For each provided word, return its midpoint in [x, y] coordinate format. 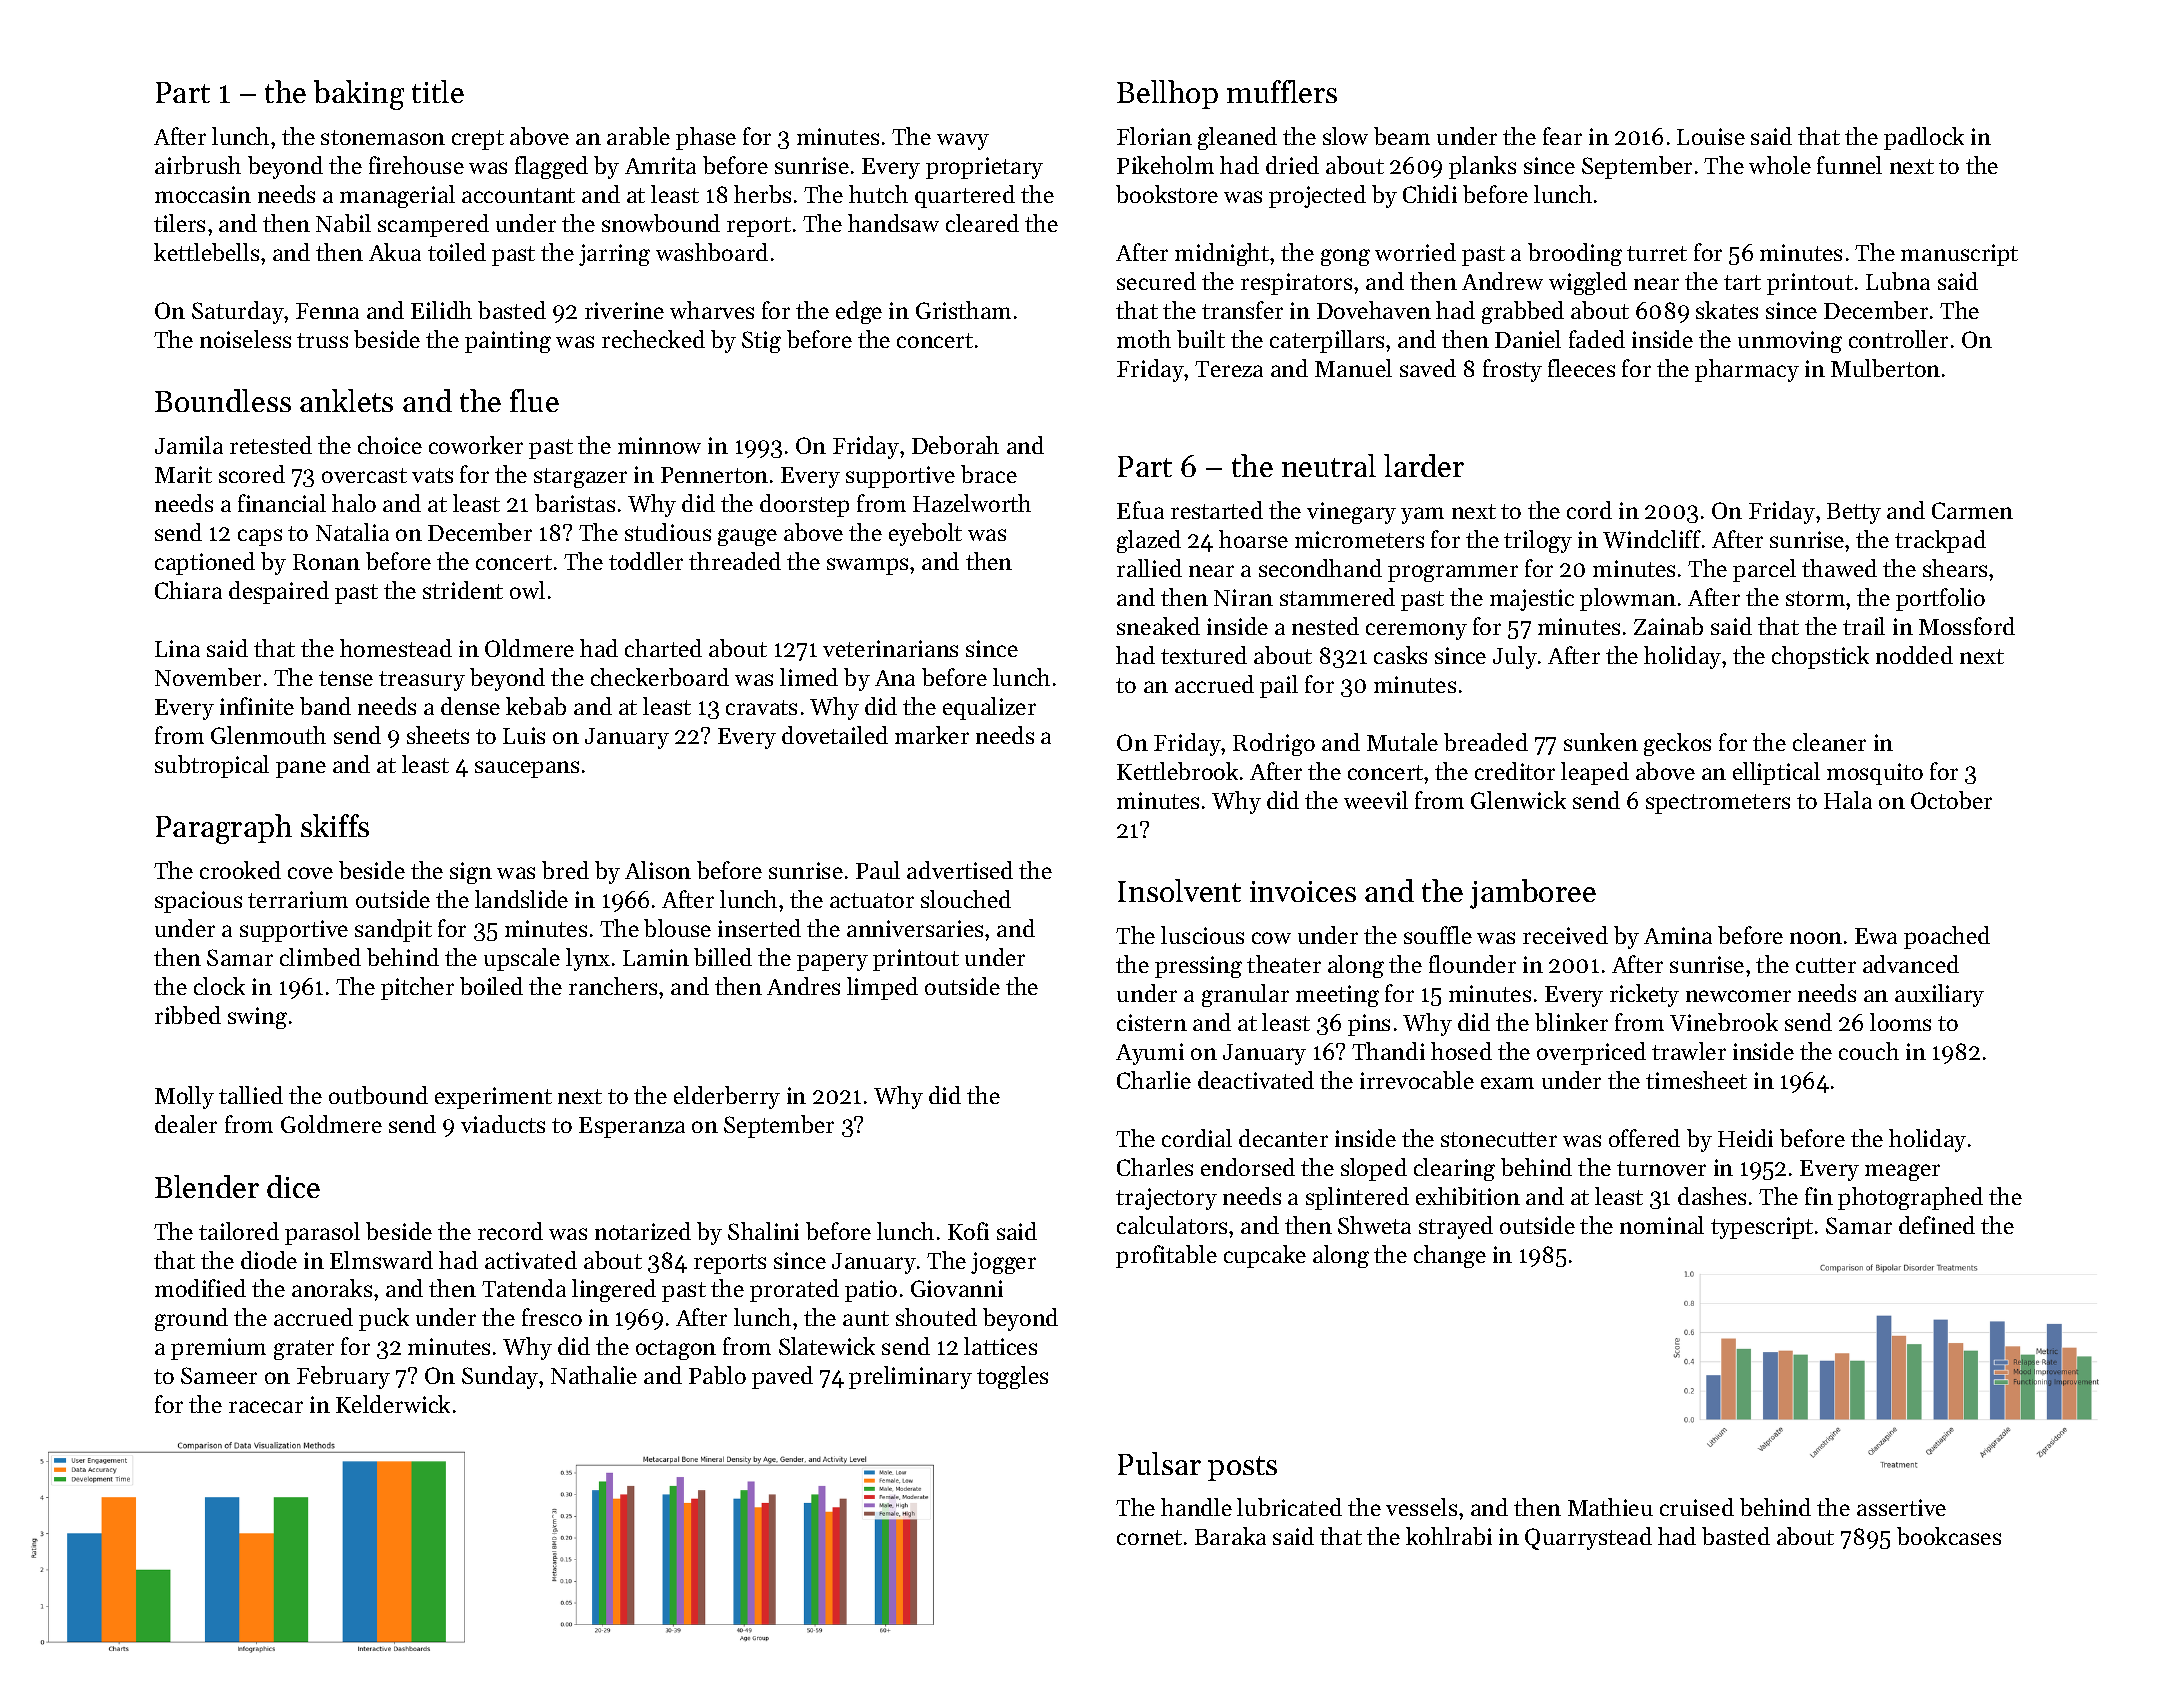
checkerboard [660, 677]
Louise [1711, 136]
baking [359, 95]
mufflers [1282, 91]
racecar [266, 1407]
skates [1727, 310]
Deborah [955, 445]
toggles [1012, 1377]
